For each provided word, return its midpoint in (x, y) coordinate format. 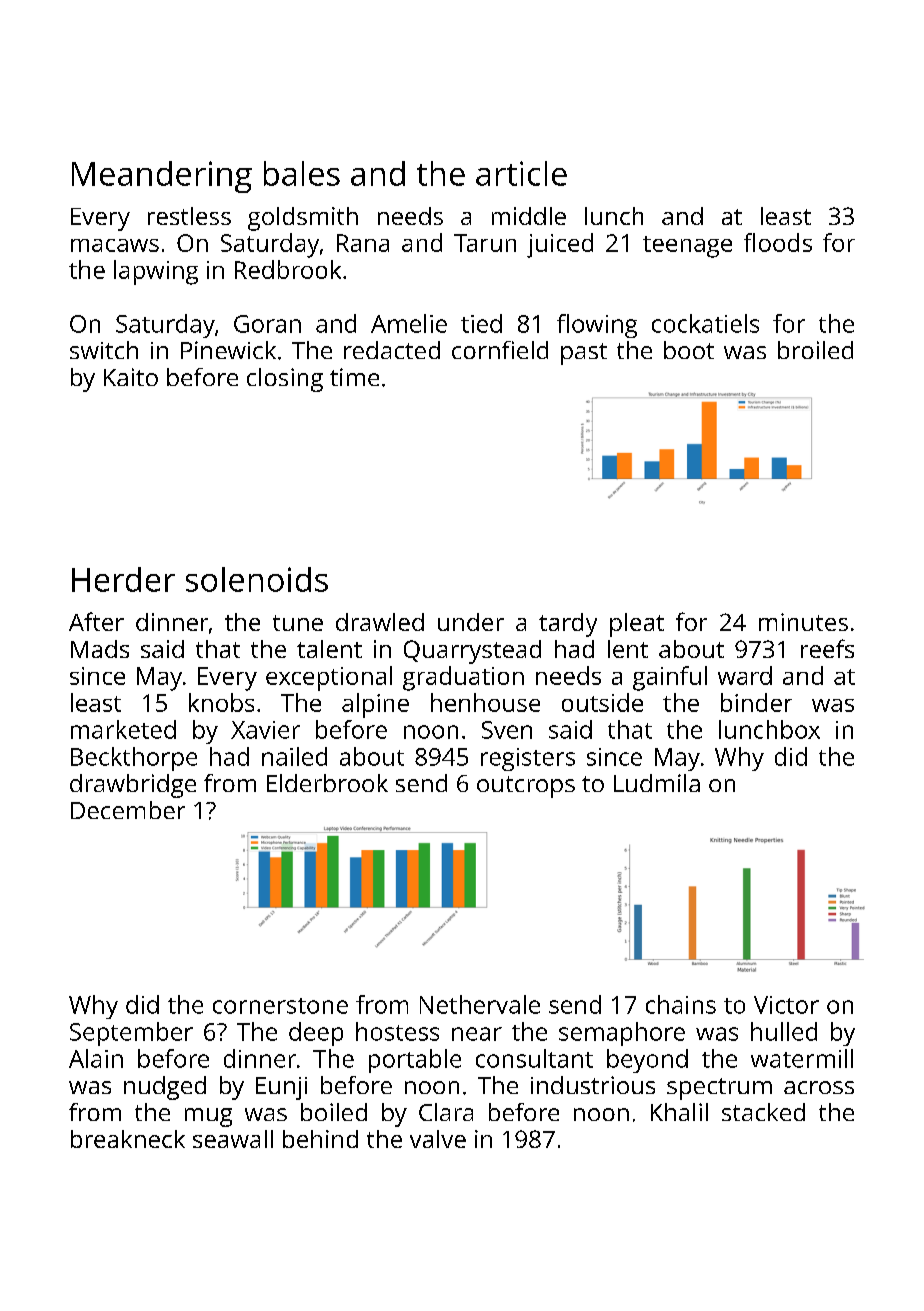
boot (689, 350)
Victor (786, 1005)
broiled (815, 350)
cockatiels (705, 323)
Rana (363, 243)
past (584, 354)
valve (438, 1139)
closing (285, 380)
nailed (294, 756)
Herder (123, 579)
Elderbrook (327, 783)
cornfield (500, 350)
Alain (96, 1058)
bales (302, 173)
